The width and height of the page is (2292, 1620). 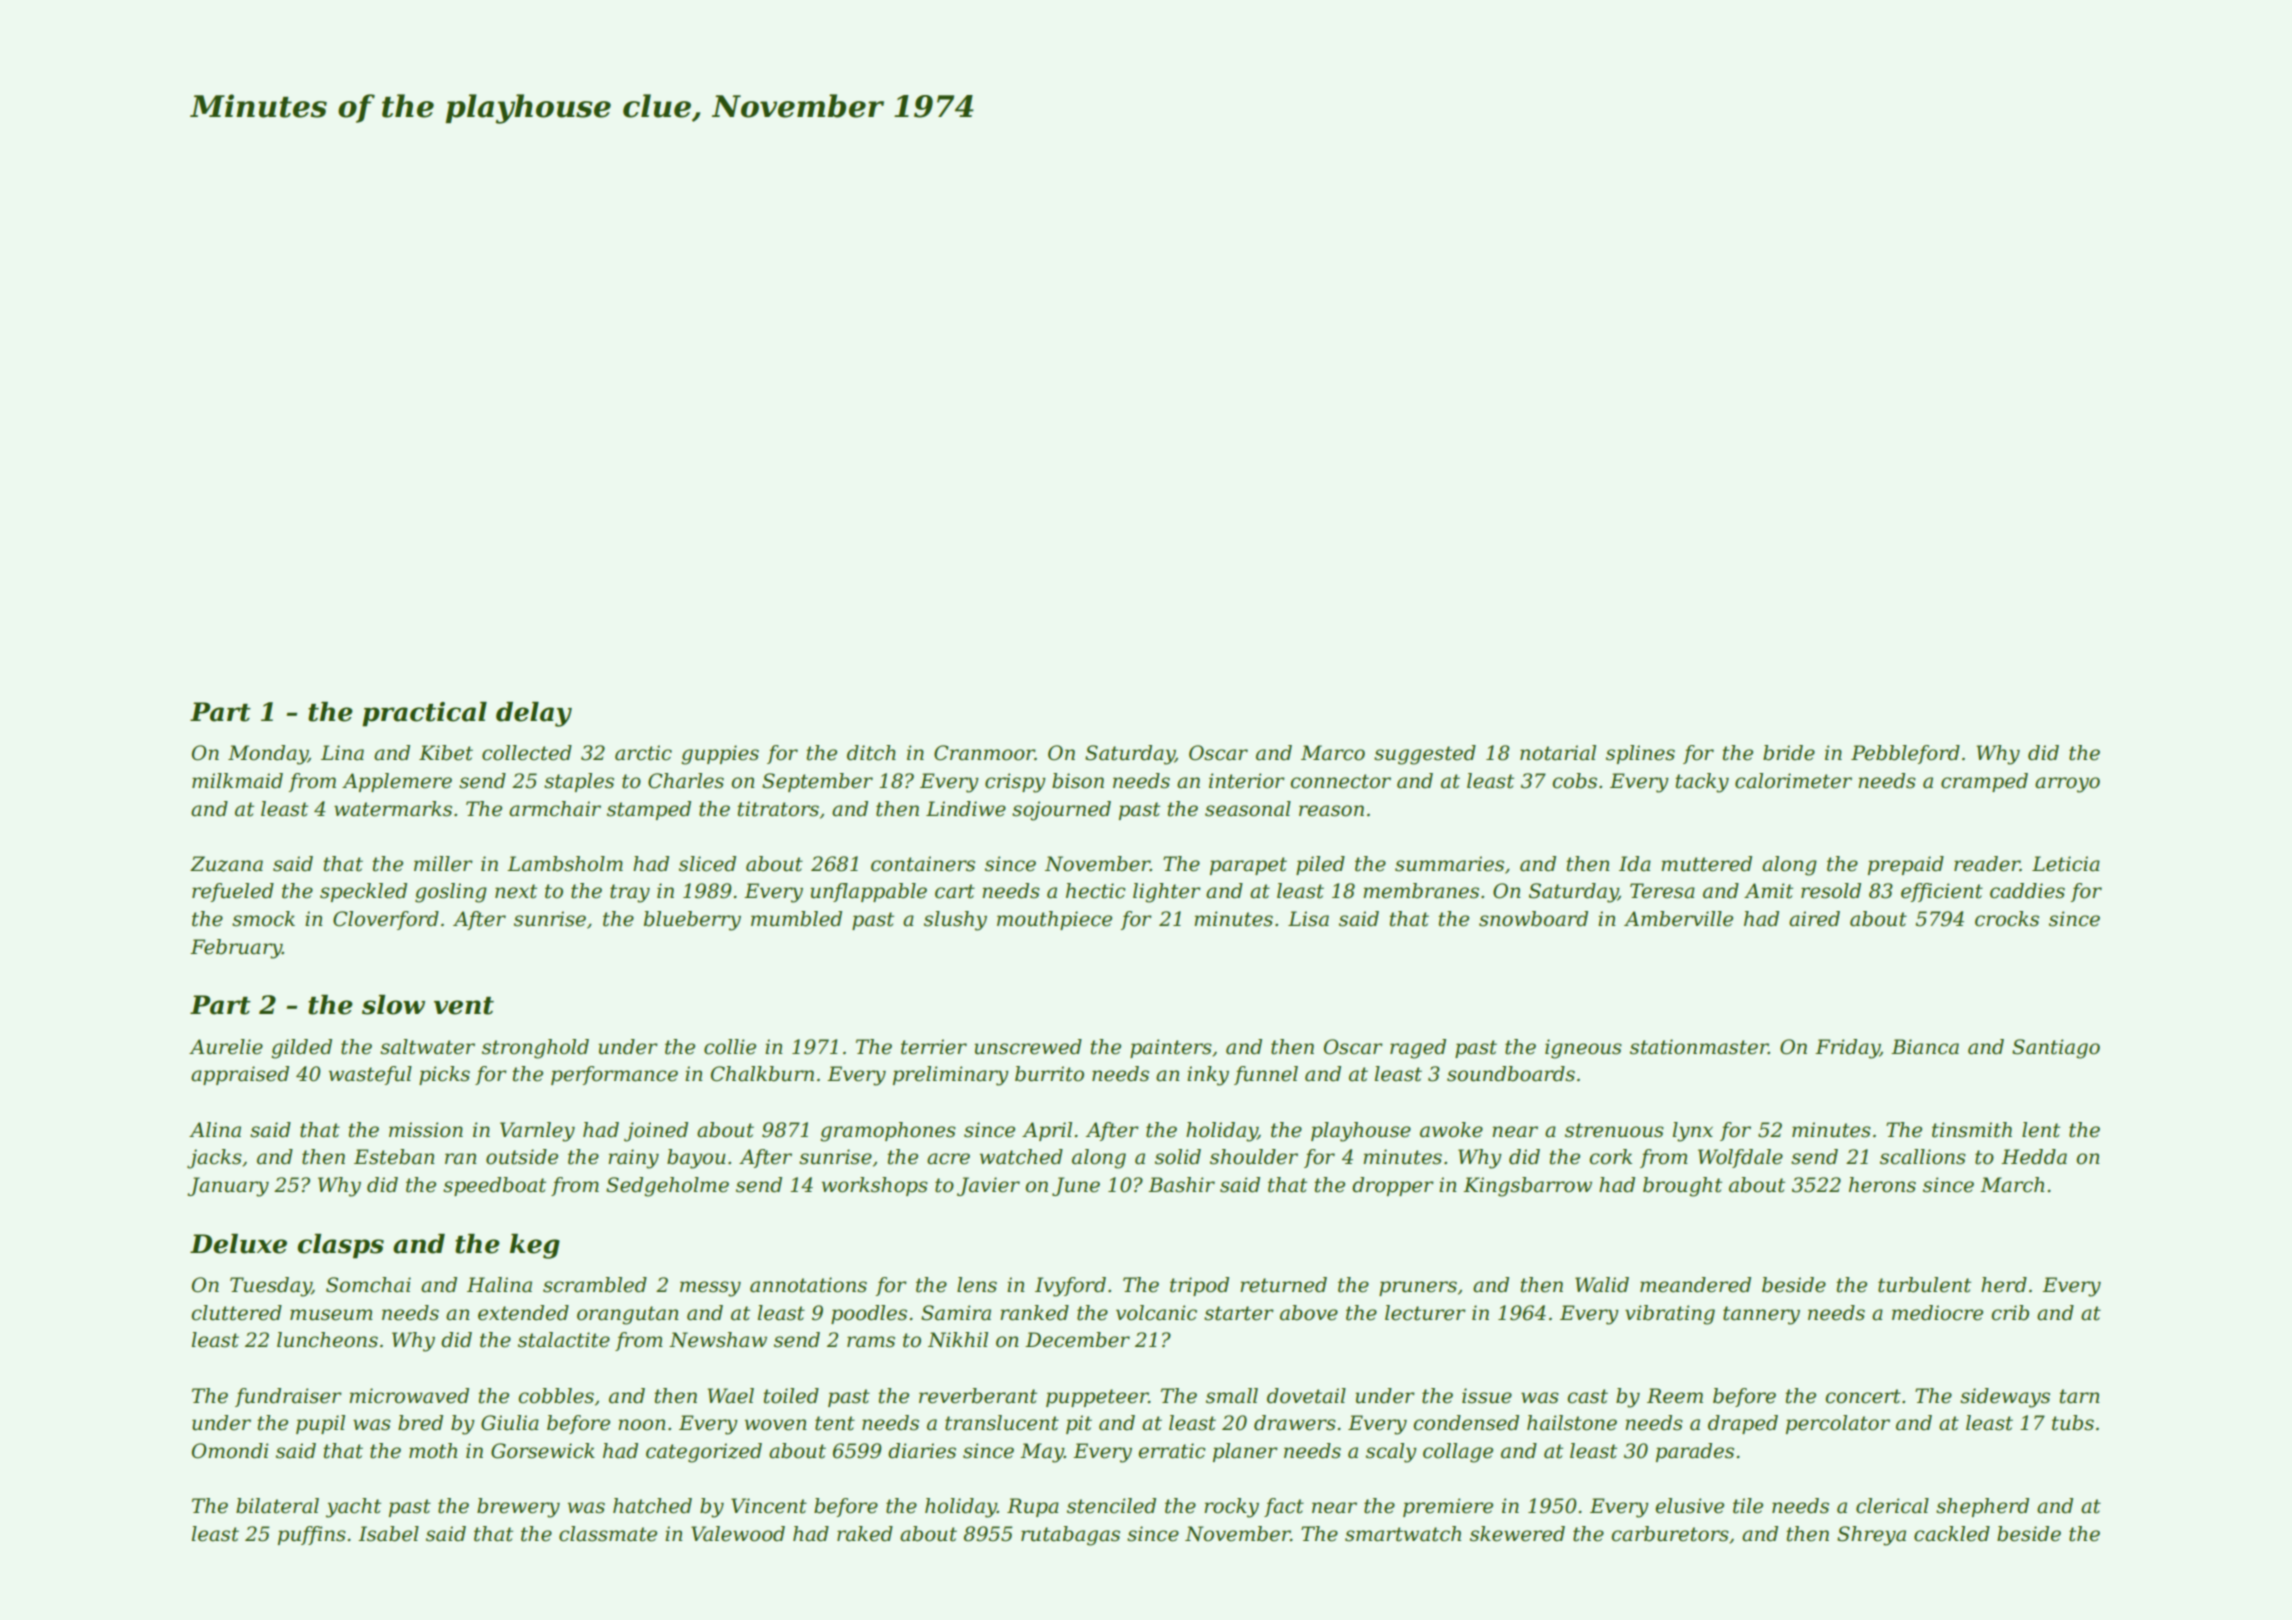 I want to click on Amit, so click(x=1768, y=891).
